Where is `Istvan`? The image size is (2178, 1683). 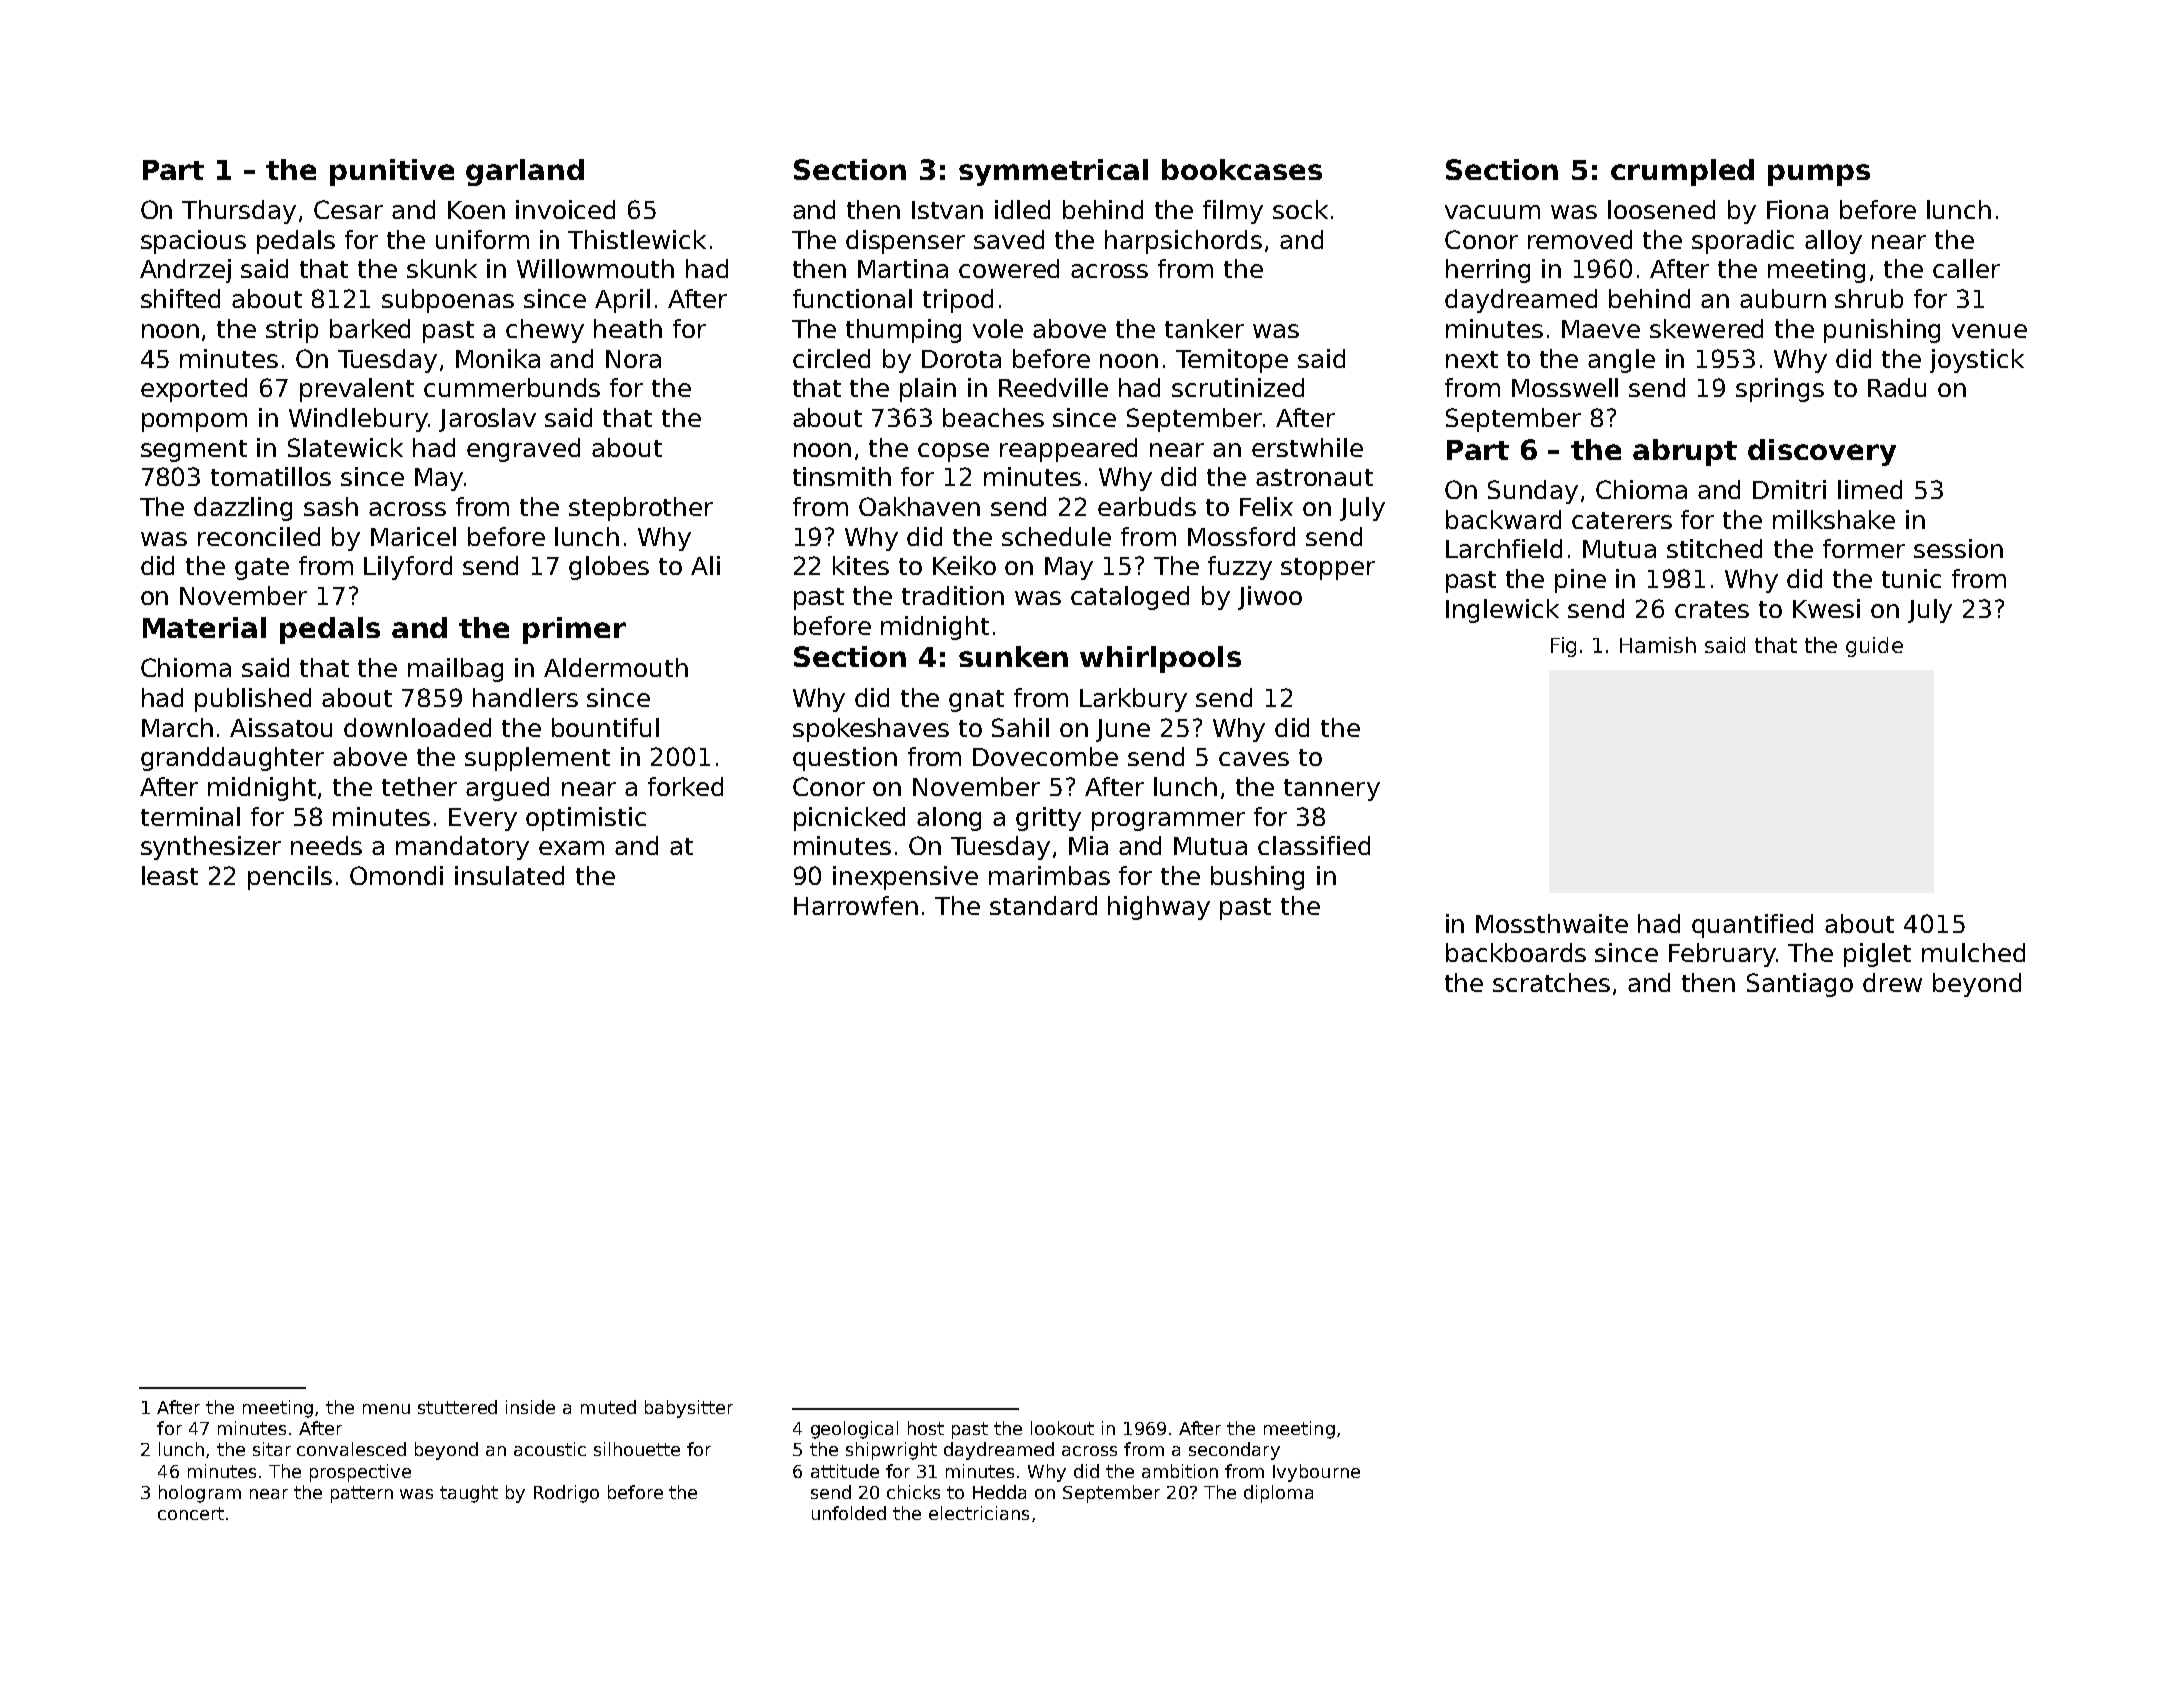
Istvan is located at coordinates (947, 210).
